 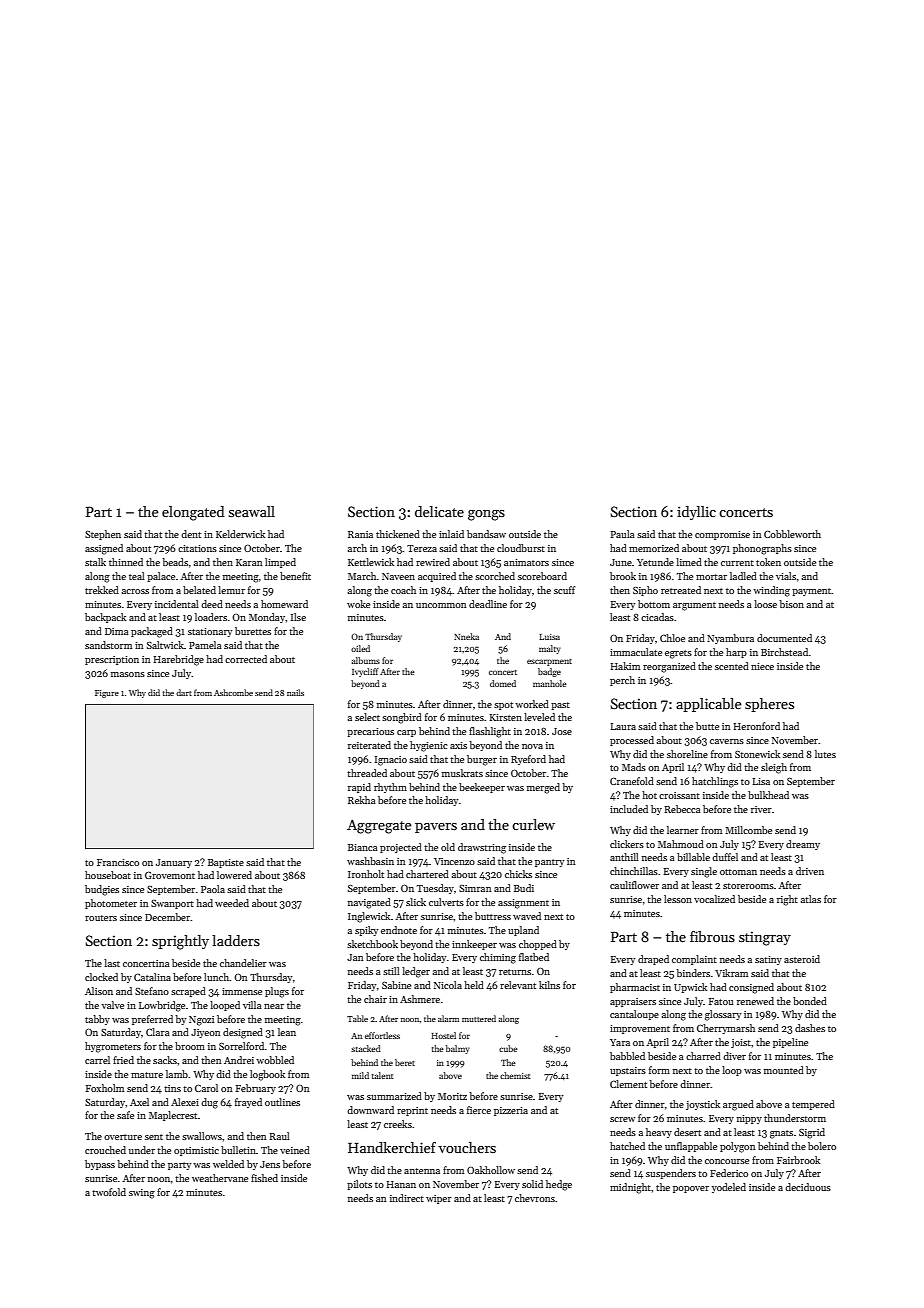 I want to click on woke, so click(x=358, y=604).
